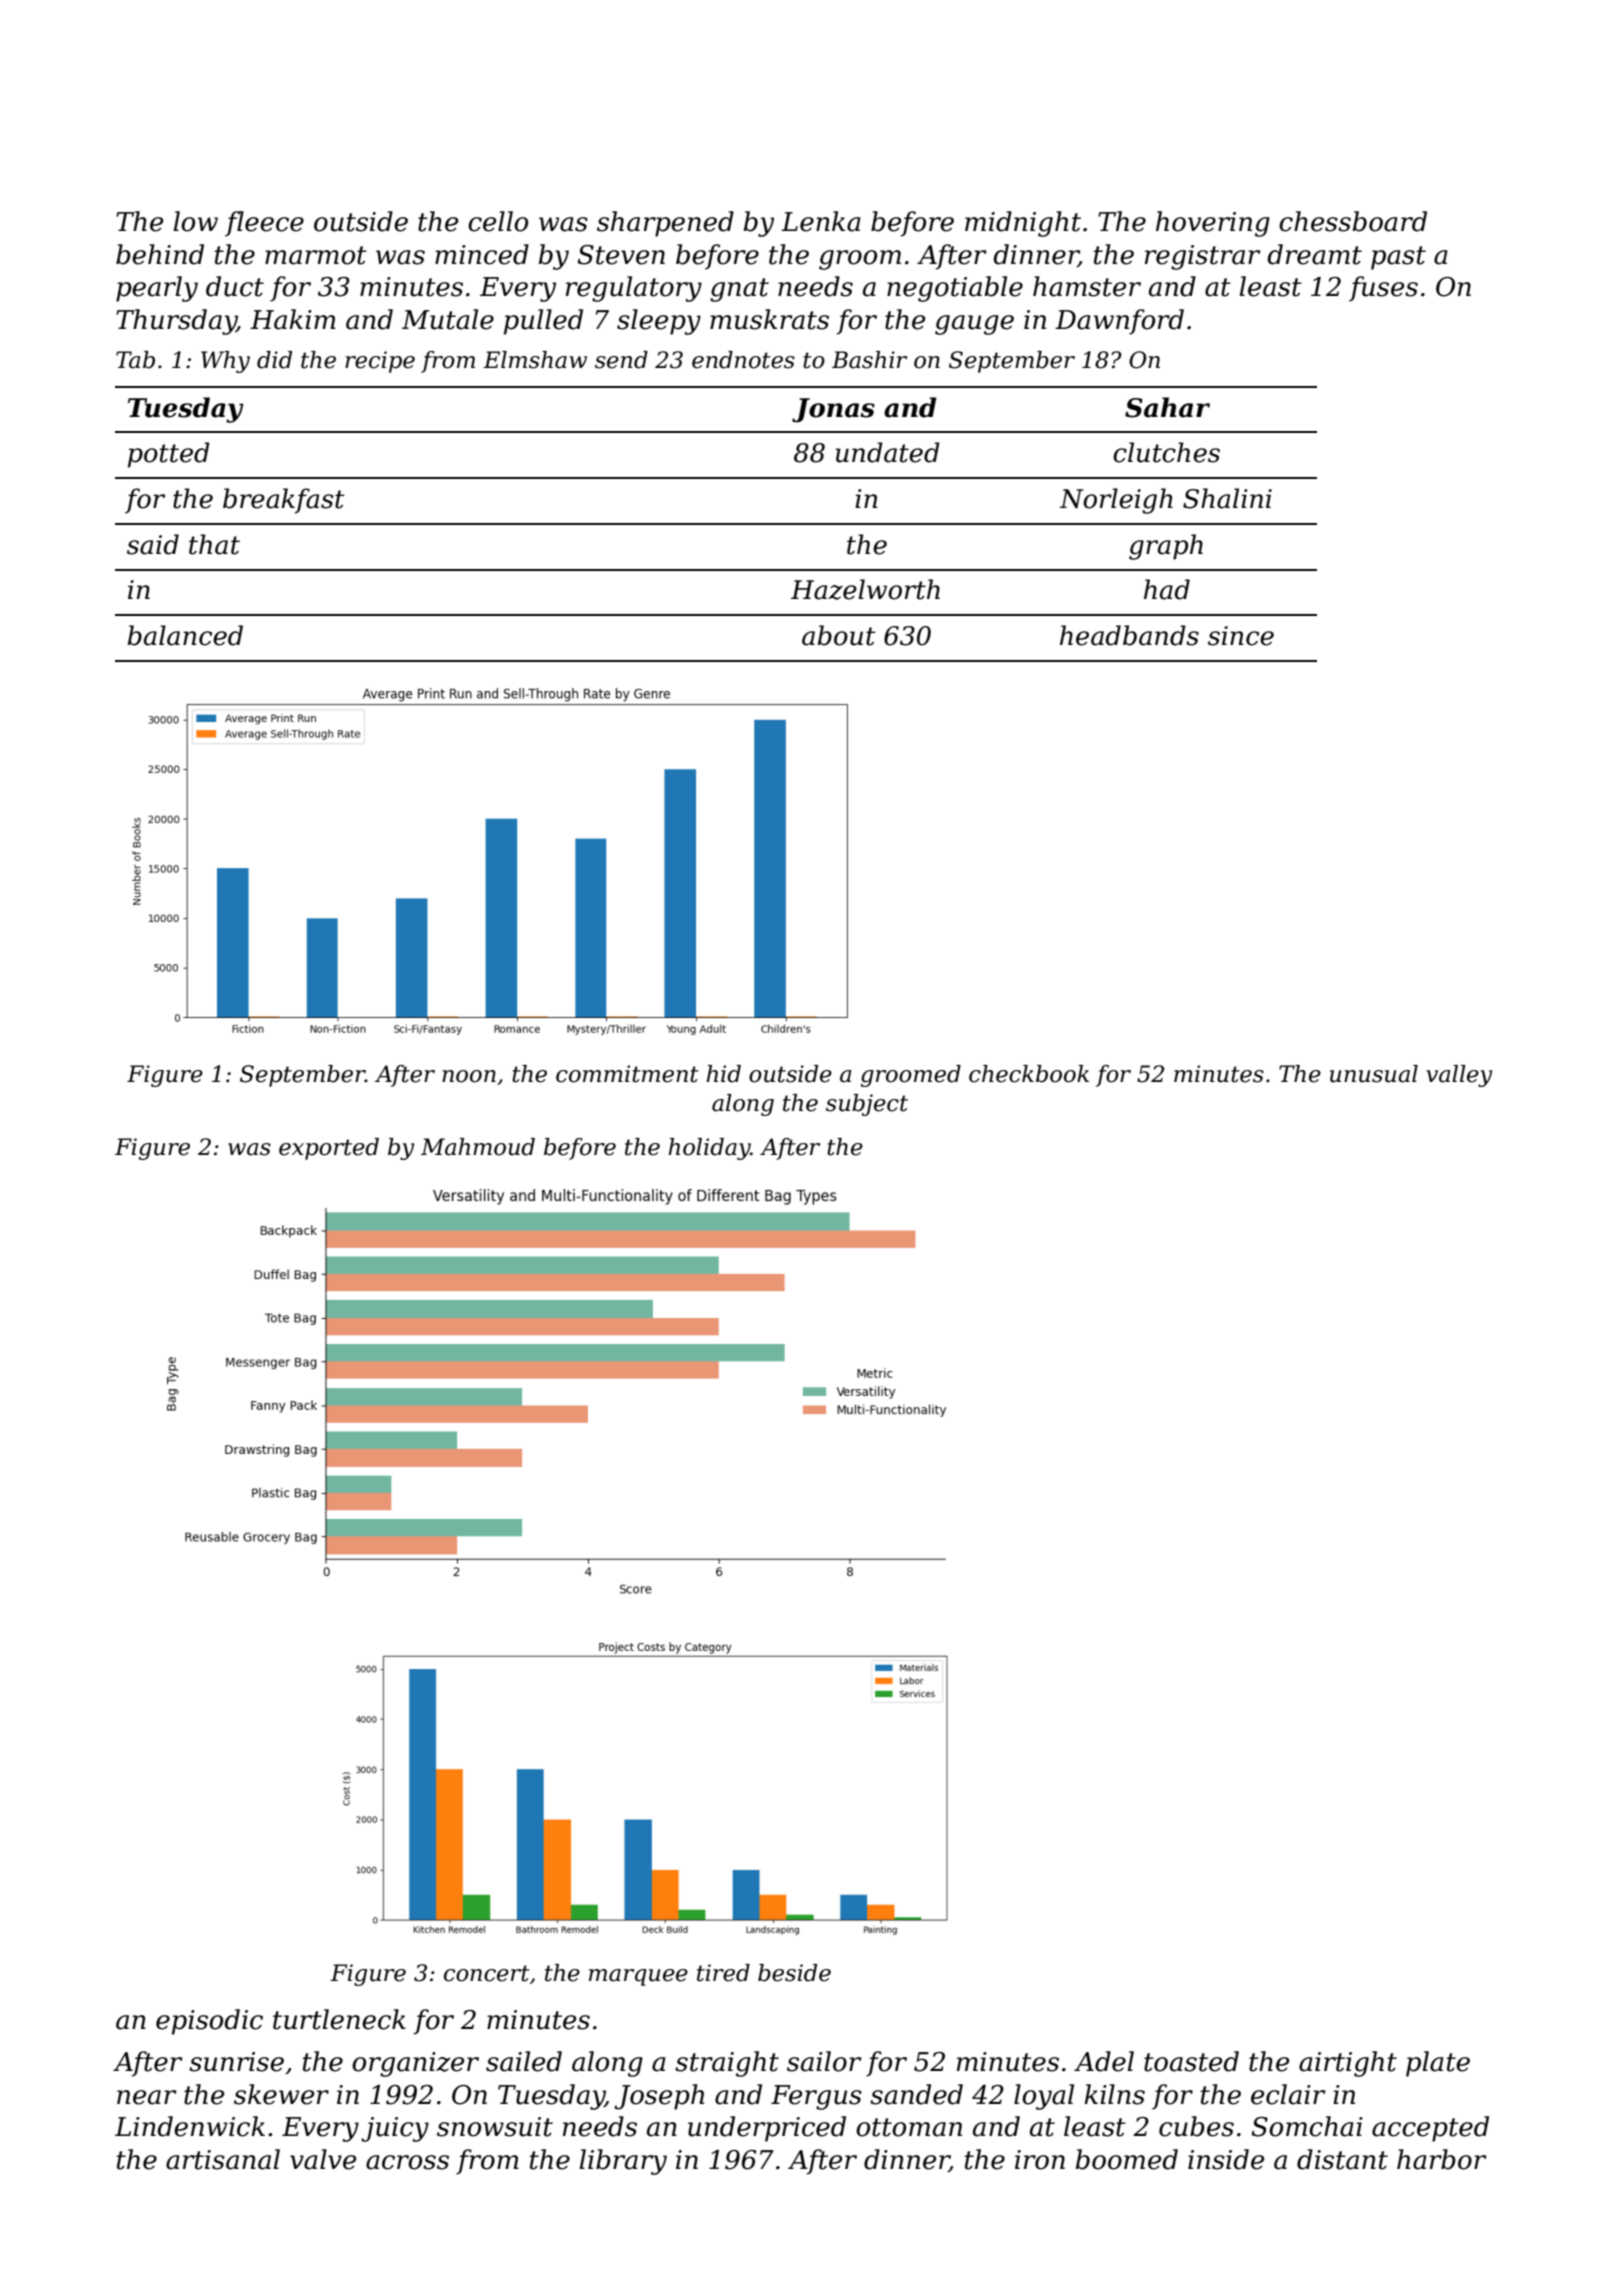 This screenshot has height=2292, width=1620. Describe the element at coordinates (869, 360) in the screenshot. I see `Bashir` at that location.
